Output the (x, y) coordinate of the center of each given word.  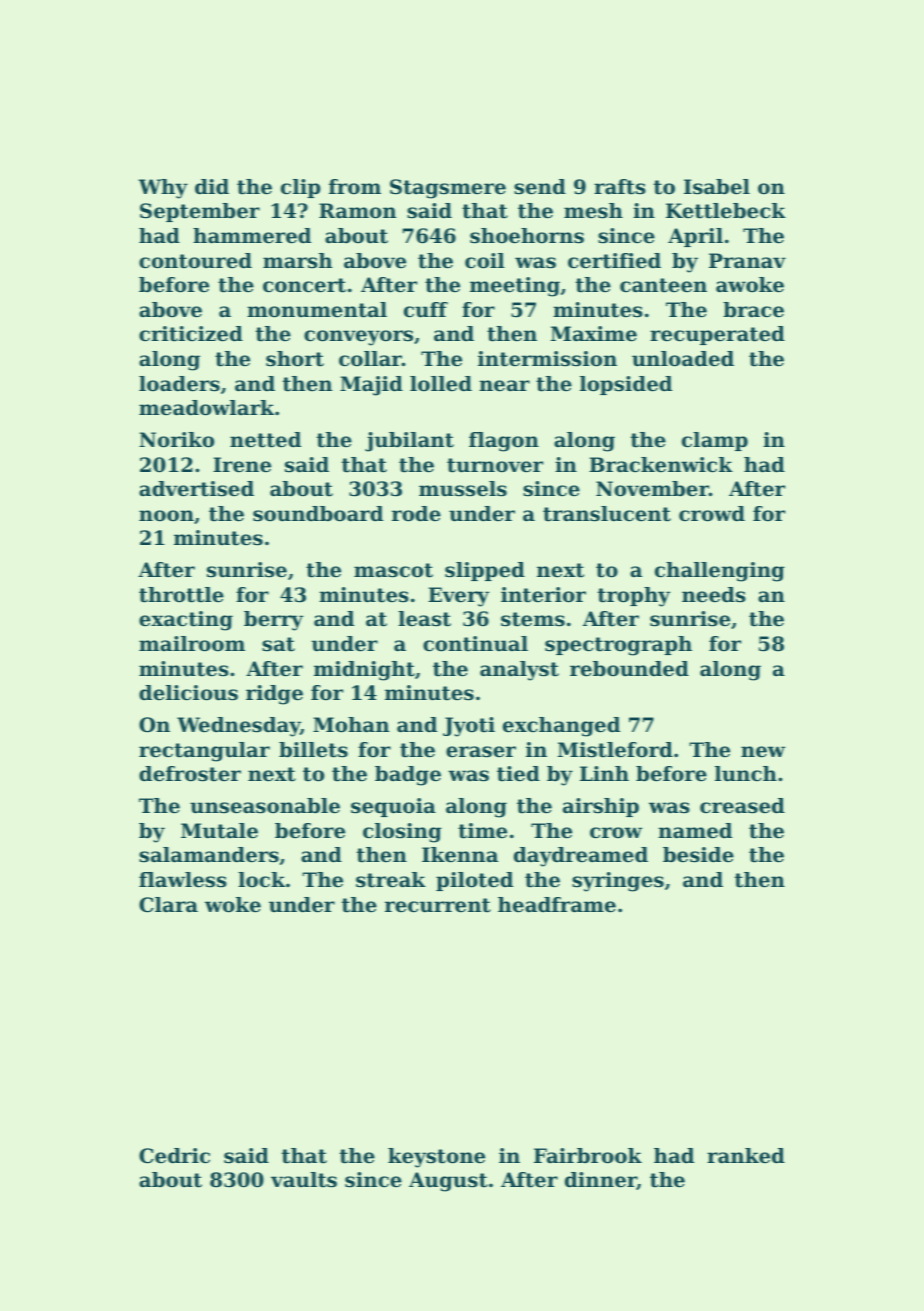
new (763, 752)
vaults (304, 1180)
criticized (191, 334)
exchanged (561, 727)
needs (714, 595)
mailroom (192, 644)
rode (416, 514)
